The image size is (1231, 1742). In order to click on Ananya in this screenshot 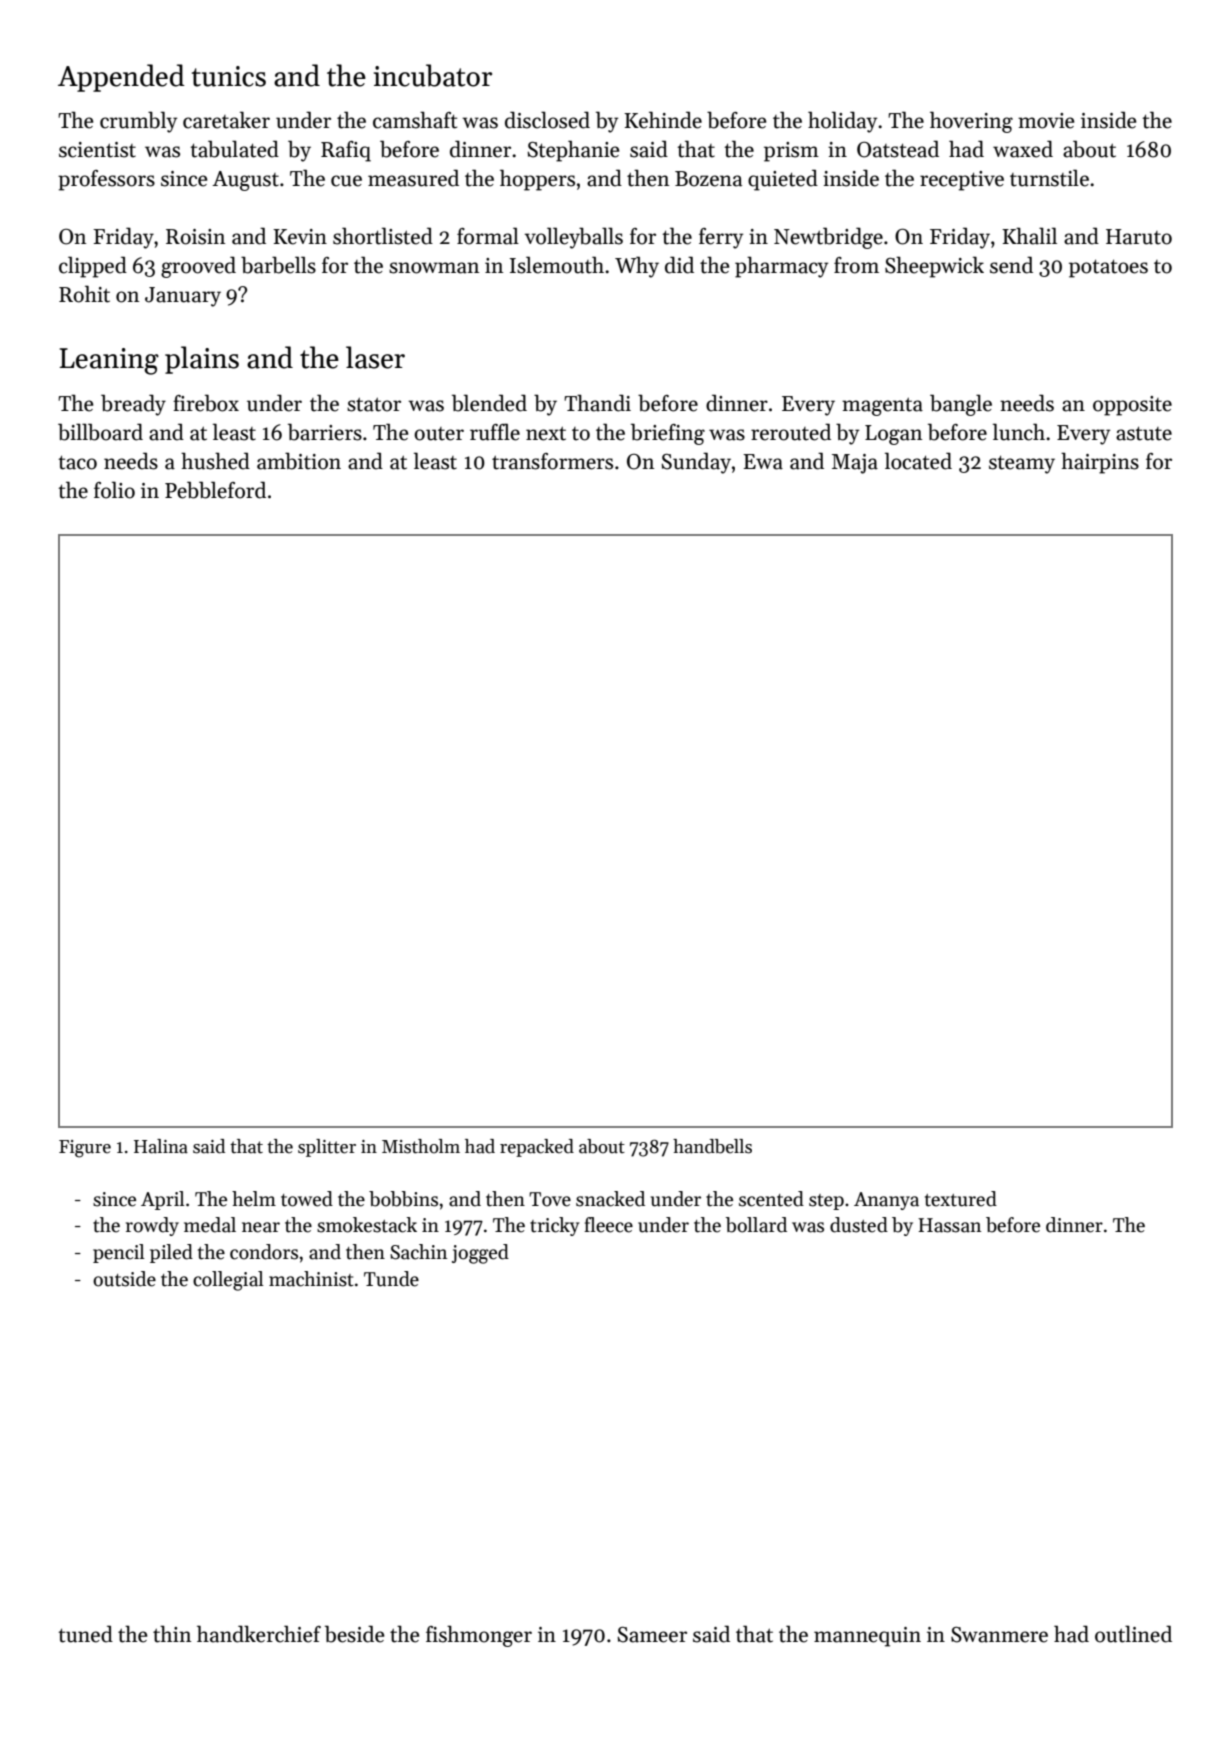, I will do `click(886, 1201)`.
